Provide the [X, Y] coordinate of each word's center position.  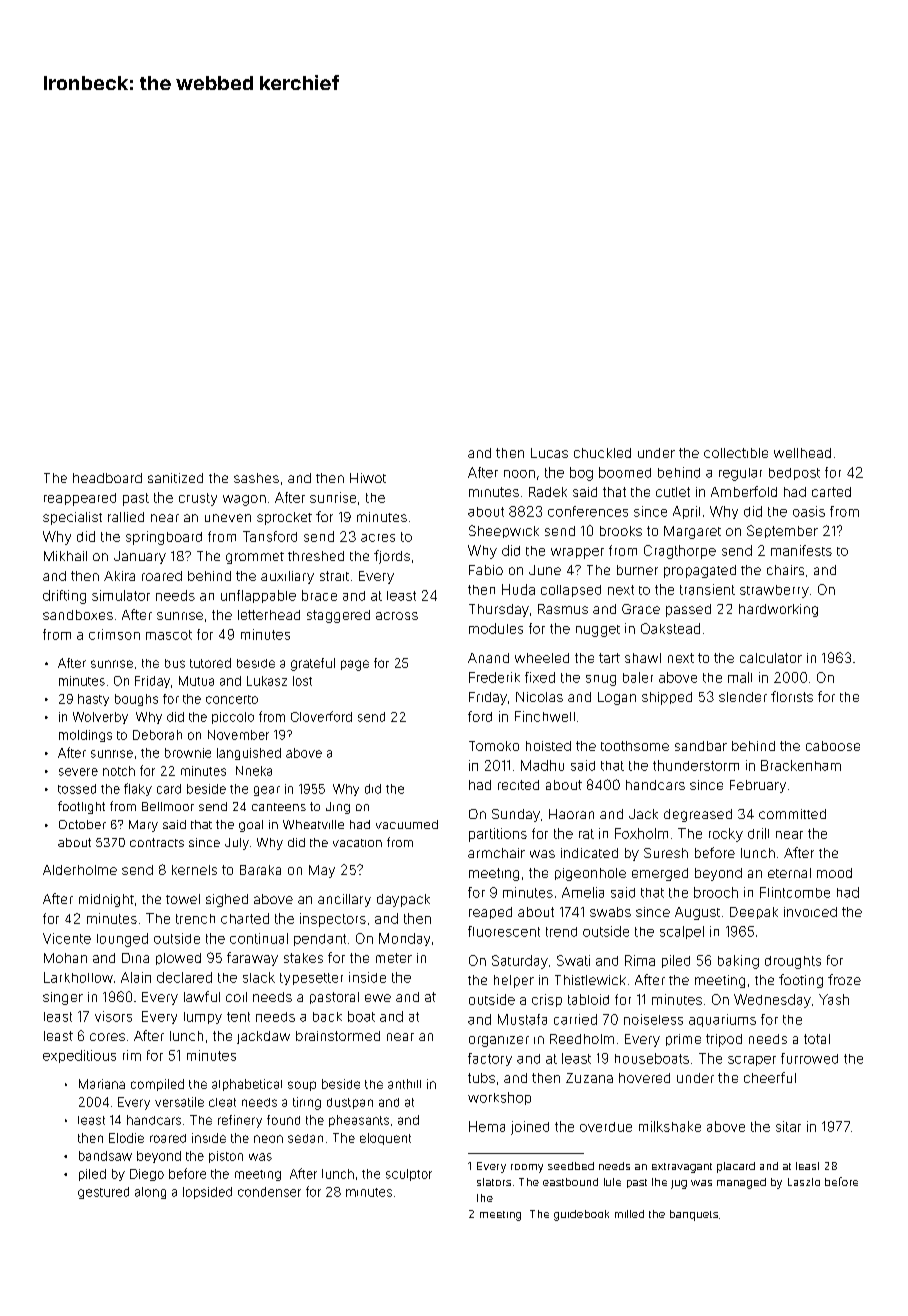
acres [378, 538]
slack [259, 977]
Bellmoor [168, 806]
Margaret [692, 532]
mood [834, 873]
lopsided [207, 1193]
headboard [107, 478]
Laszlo [804, 1182]
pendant [320, 940]
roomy [527, 1168]
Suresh [666, 853]
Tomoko [494, 746]
